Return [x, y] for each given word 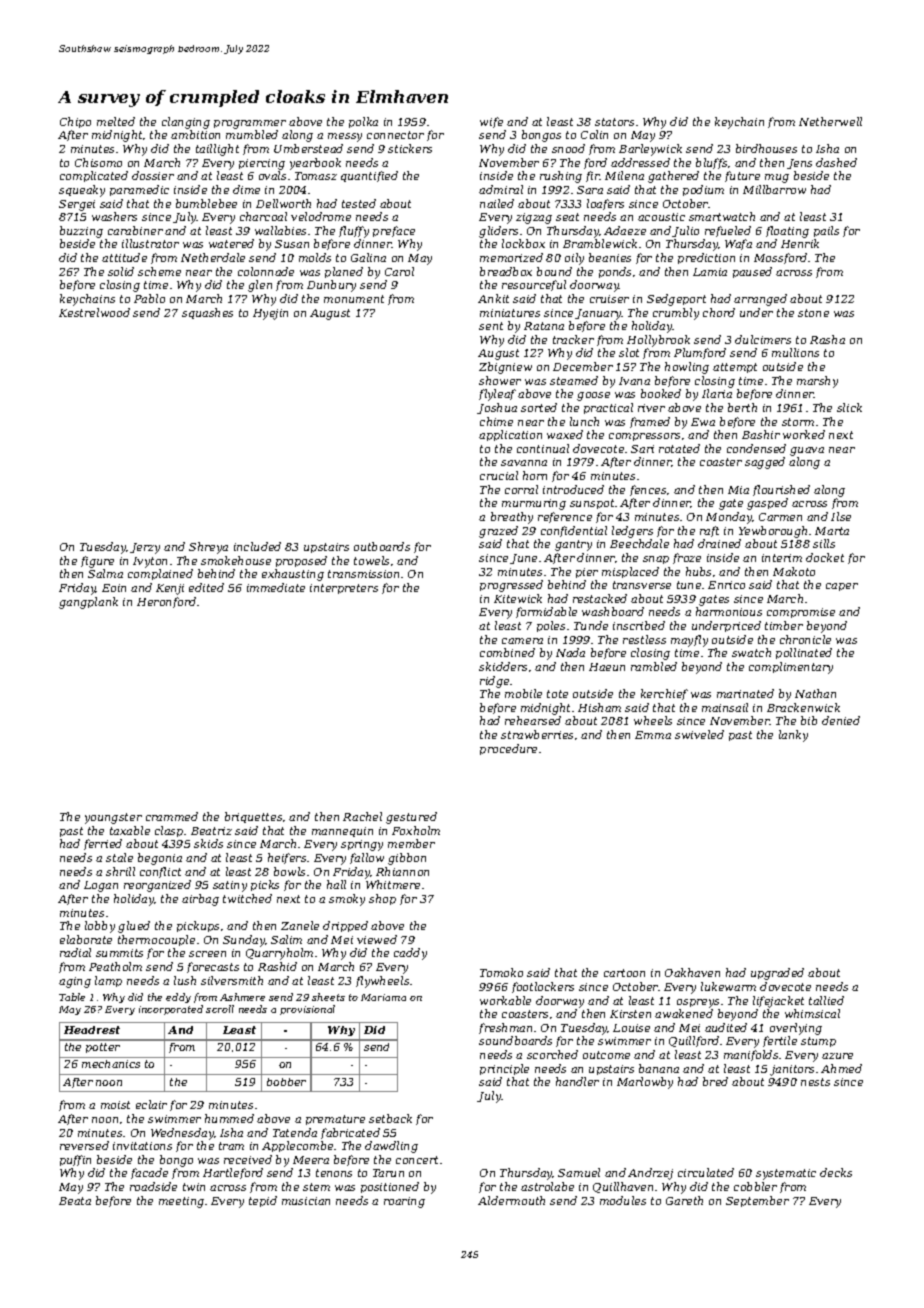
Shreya [208, 548]
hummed [229, 1118]
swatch [751, 652]
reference [565, 517]
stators [614, 122]
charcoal [263, 216]
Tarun [388, 1173]
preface [394, 231]
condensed [756, 448]
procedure [508, 749]
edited [206, 587]
